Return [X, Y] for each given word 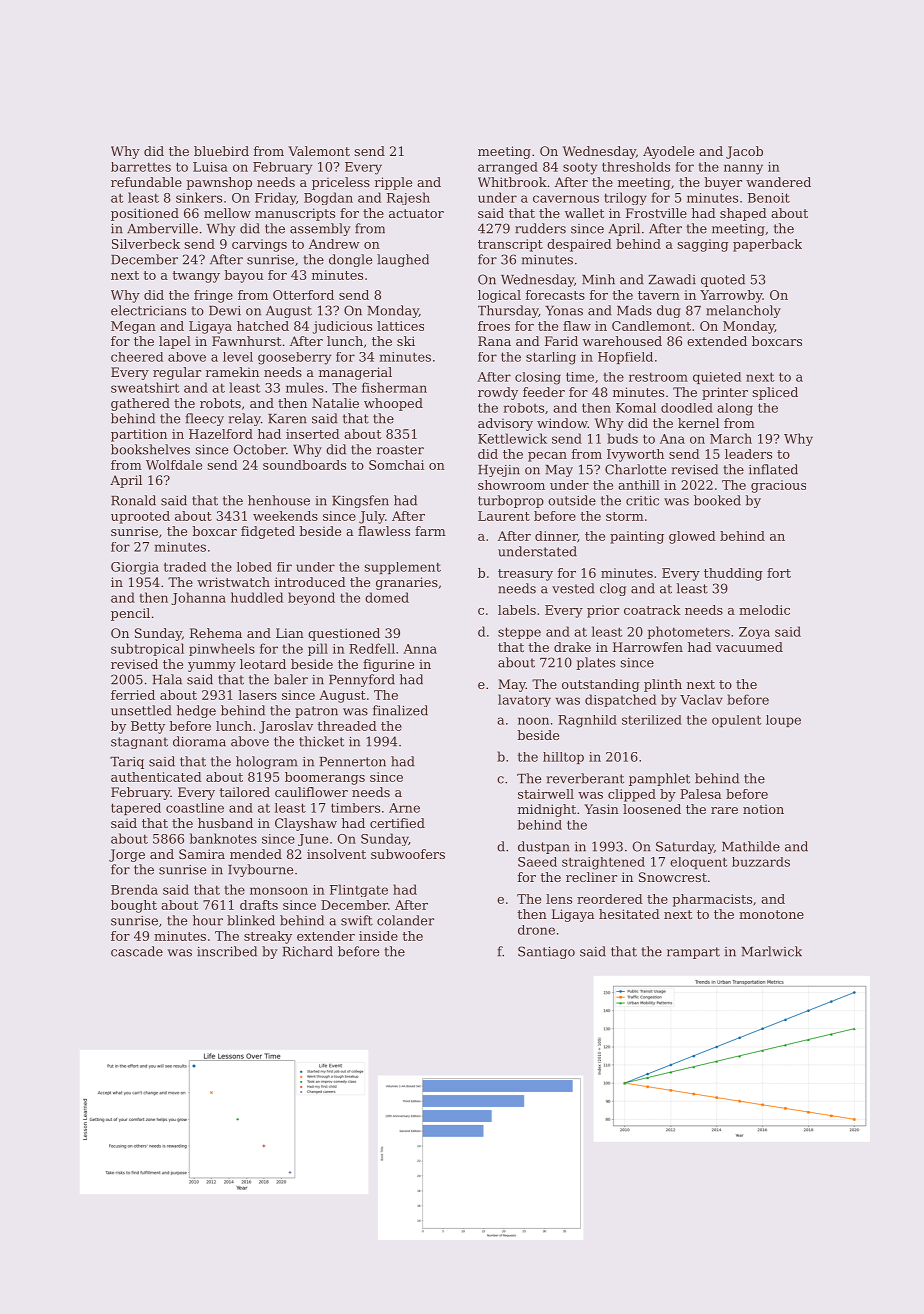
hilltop [563, 758]
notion [763, 809]
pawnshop [219, 183]
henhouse [279, 500]
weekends [285, 516]
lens [559, 899]
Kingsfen [360, 501]
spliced [775, 393]
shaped [743, 214]
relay [244, 419]
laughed [403, 260]
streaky [268, 937]
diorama [199, 741]
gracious [778, 486]
